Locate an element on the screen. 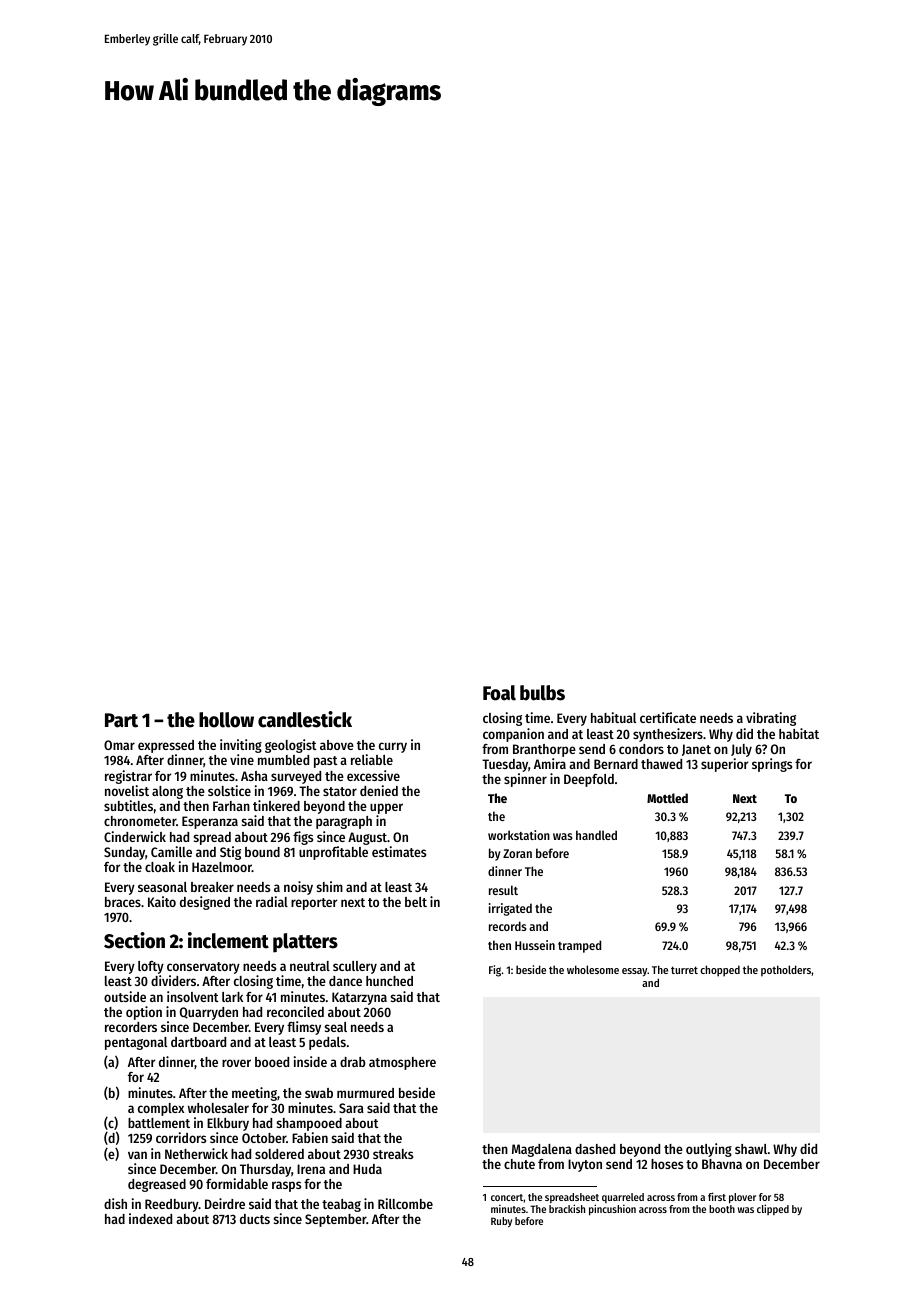 Image resolution: width=924 pixels, height=1308 pixels. complex is located at coordinates (161, 1109).
